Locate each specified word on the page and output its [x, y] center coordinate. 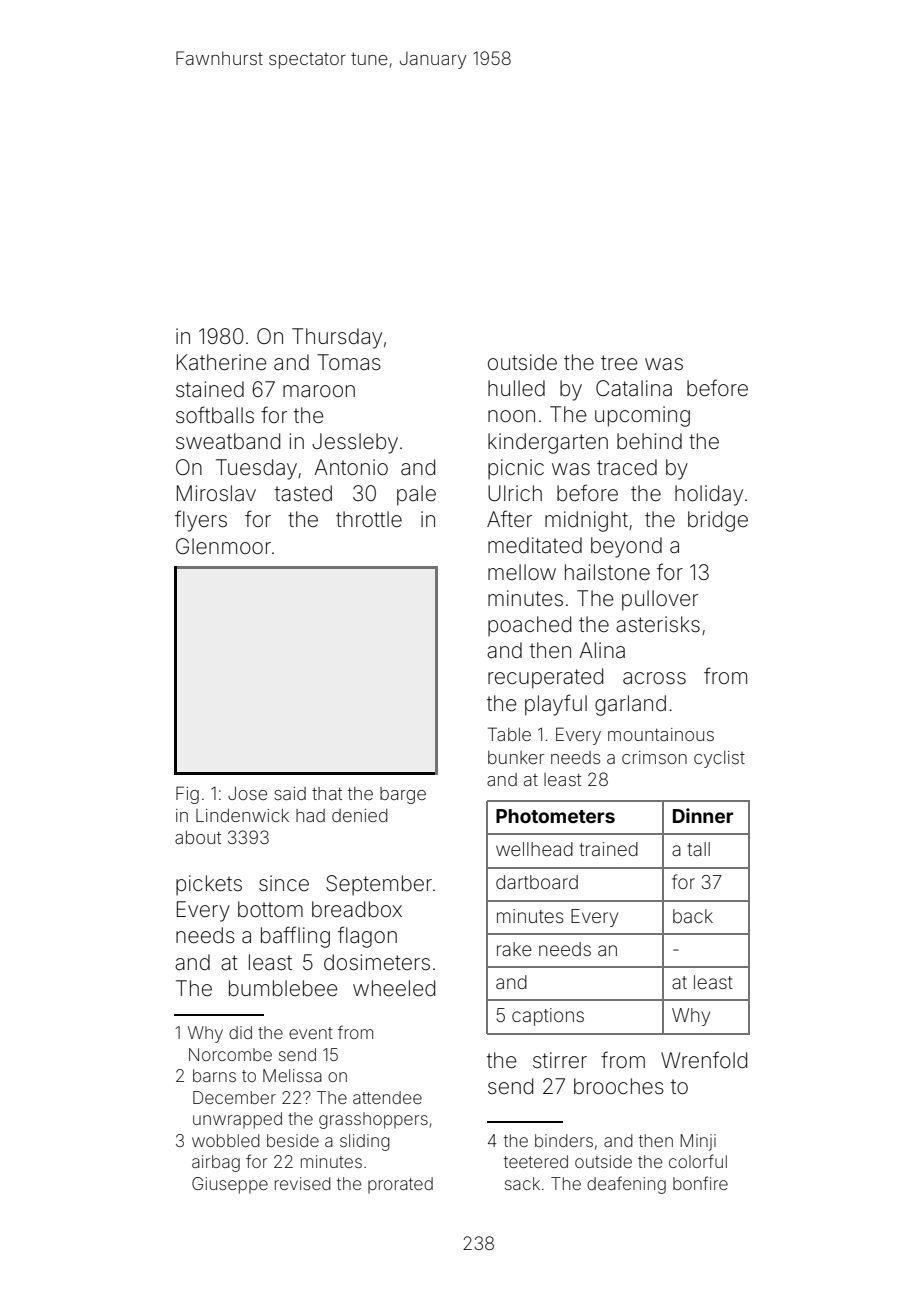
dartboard [537, 882]
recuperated [545, 678]
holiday [709, 495]
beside [293, 1140]
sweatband [228, 441]
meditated [535, 545]
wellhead [534, 849]
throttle [369, 519]
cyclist [719, 759]
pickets [209, 885]
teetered [536, 1161]
